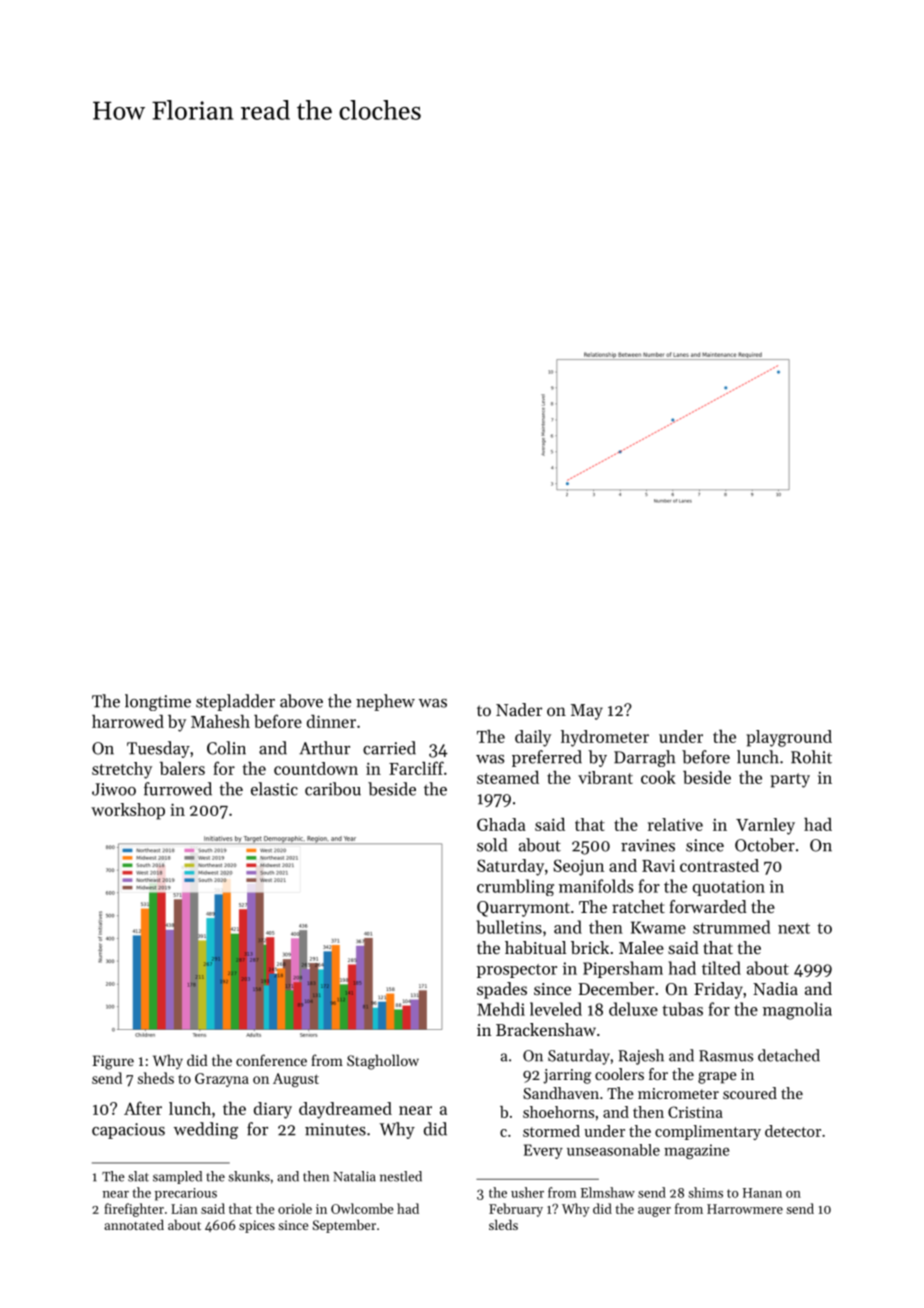 This image has width=924, height=1308. I want to click on sold, so click(492, 845).
